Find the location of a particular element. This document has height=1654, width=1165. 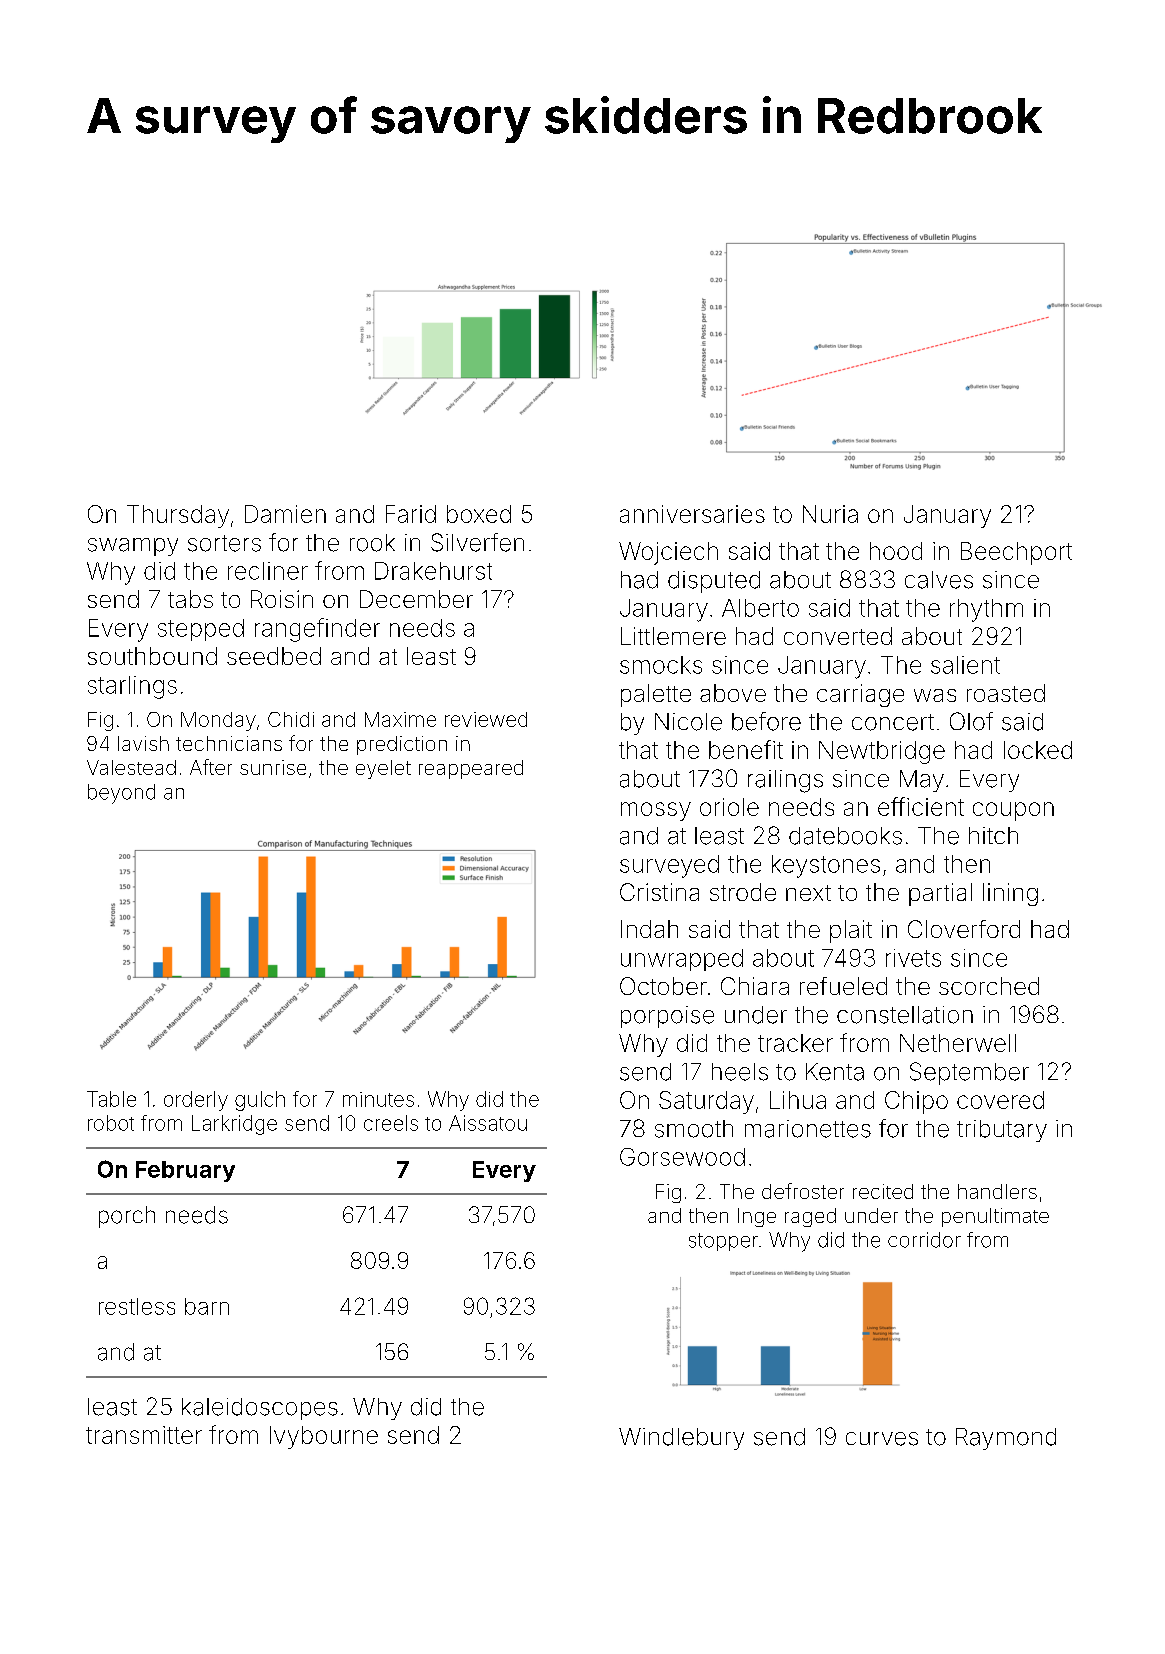

anniversaries is located at coordinates (692, 514).
